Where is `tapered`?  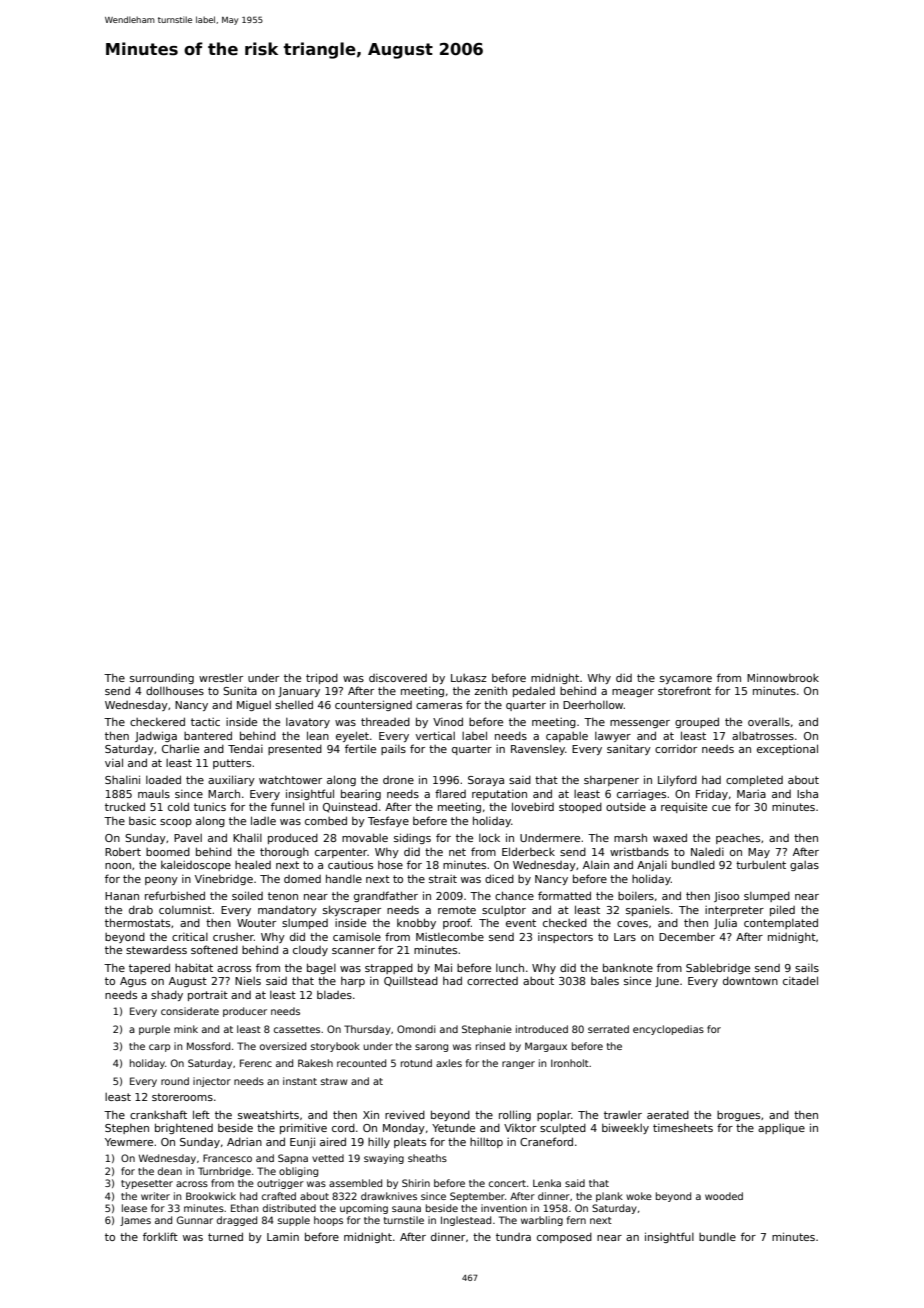
tapered is located at coordinates (149, 968).
